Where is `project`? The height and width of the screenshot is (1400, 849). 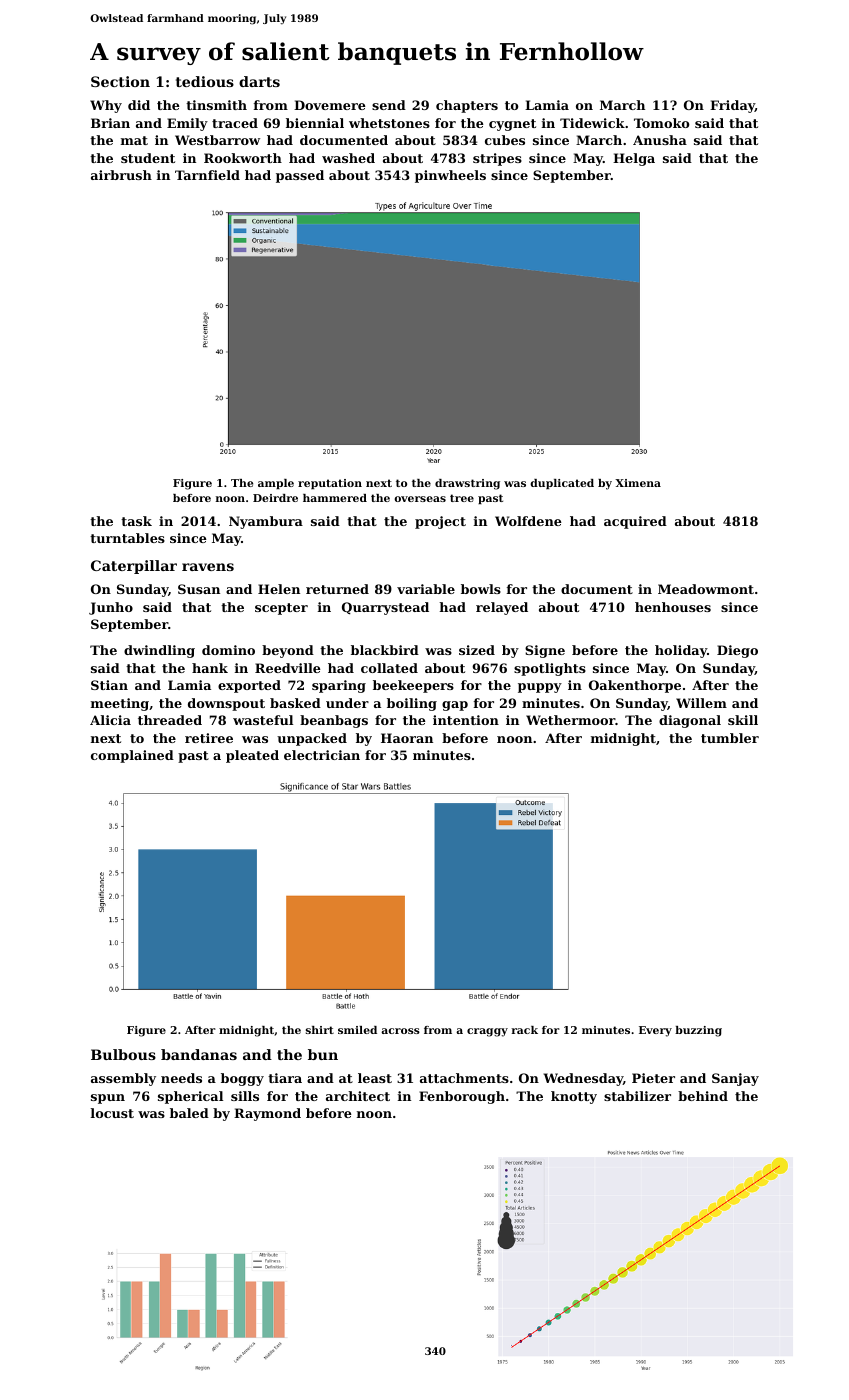 project is located at coordinates (440, 522).
